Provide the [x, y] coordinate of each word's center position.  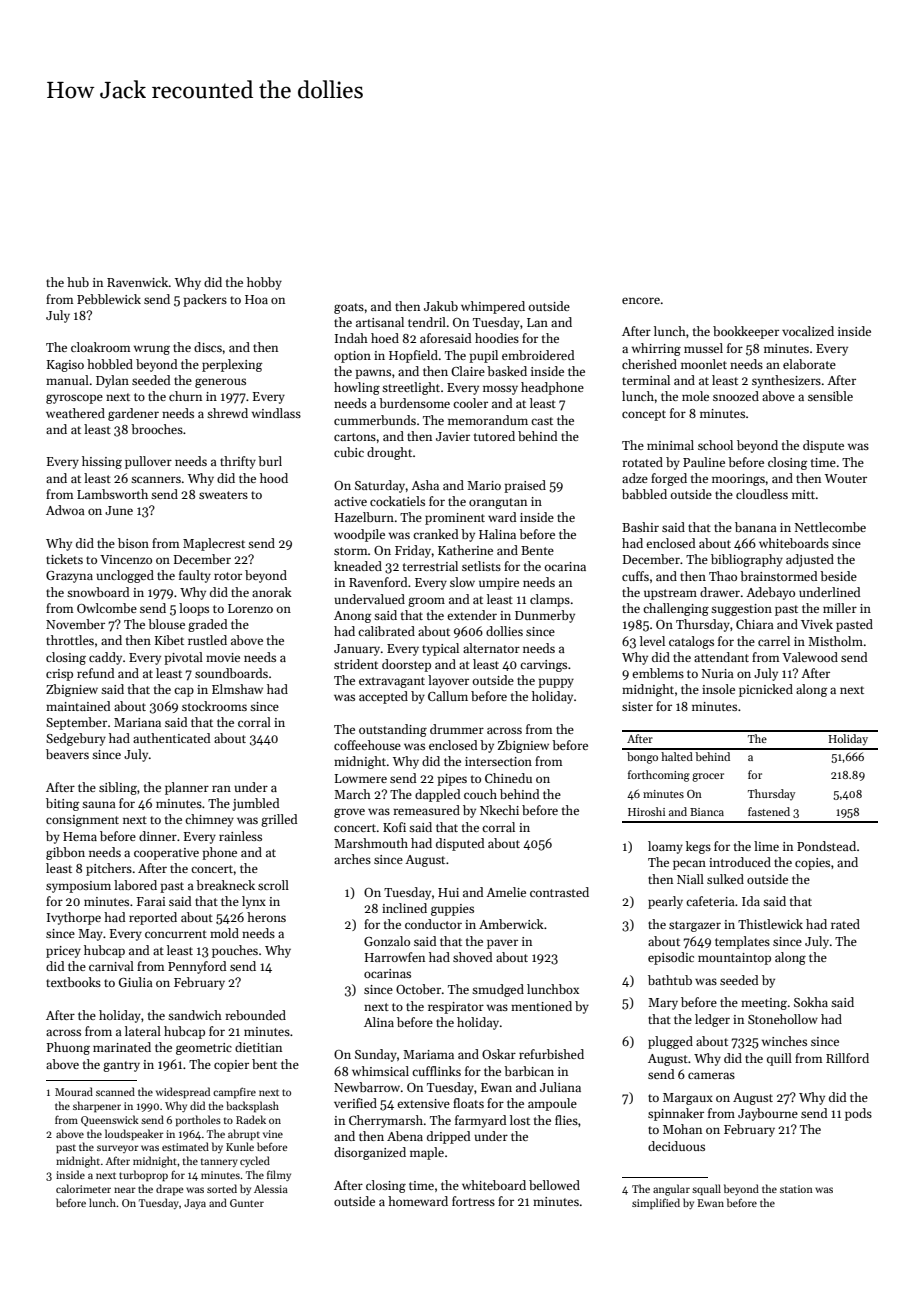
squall [706, 1190]
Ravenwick [138, 282]
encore [641, 300]
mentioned [541, 1006]
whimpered [493, 307]
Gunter [247, 1203]
